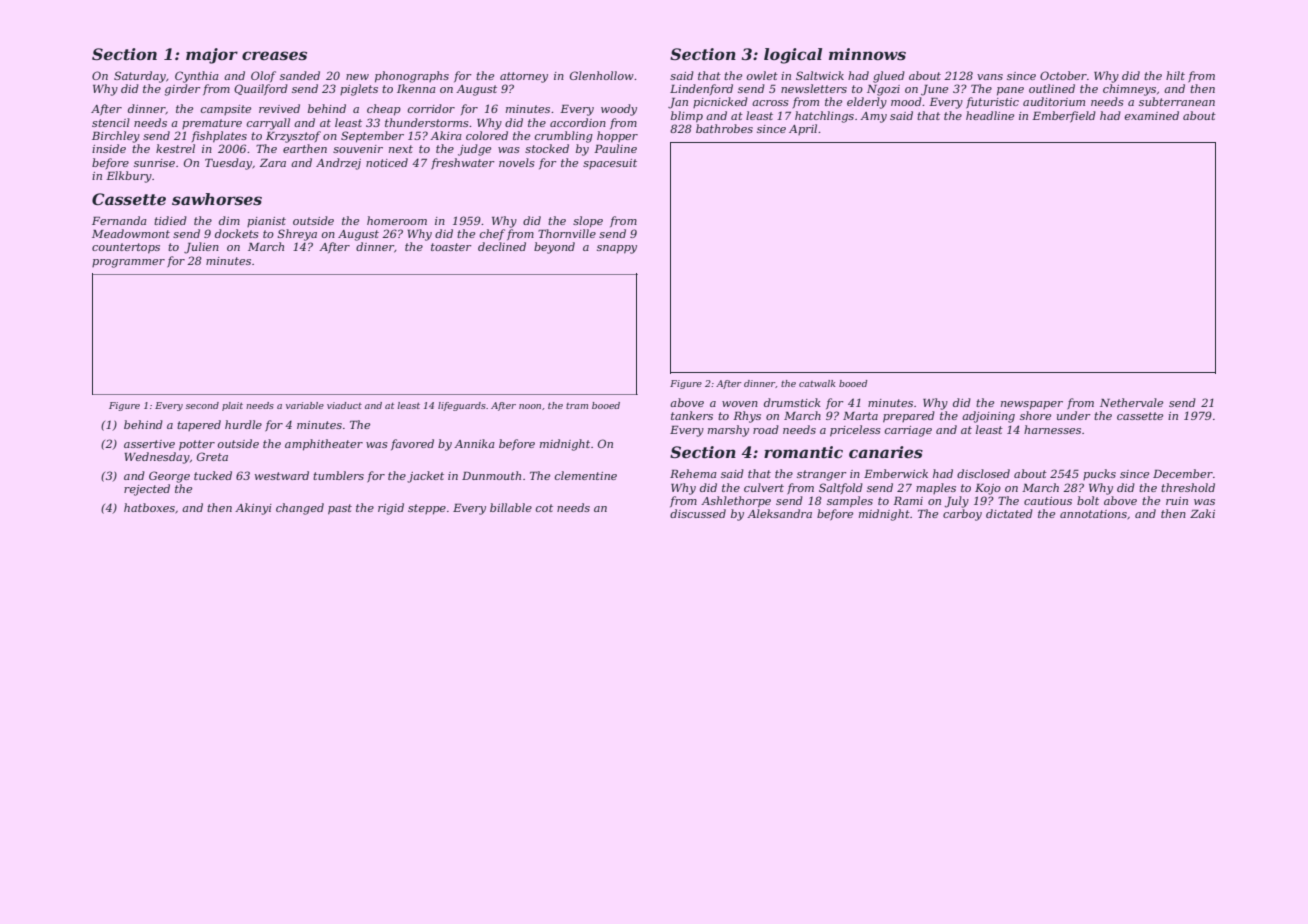 Image resolution: width=1308 pixels, height=924 pixels. Describe the element at coordinates (149, 507) in the image. I see `hatboxes` at that location.
